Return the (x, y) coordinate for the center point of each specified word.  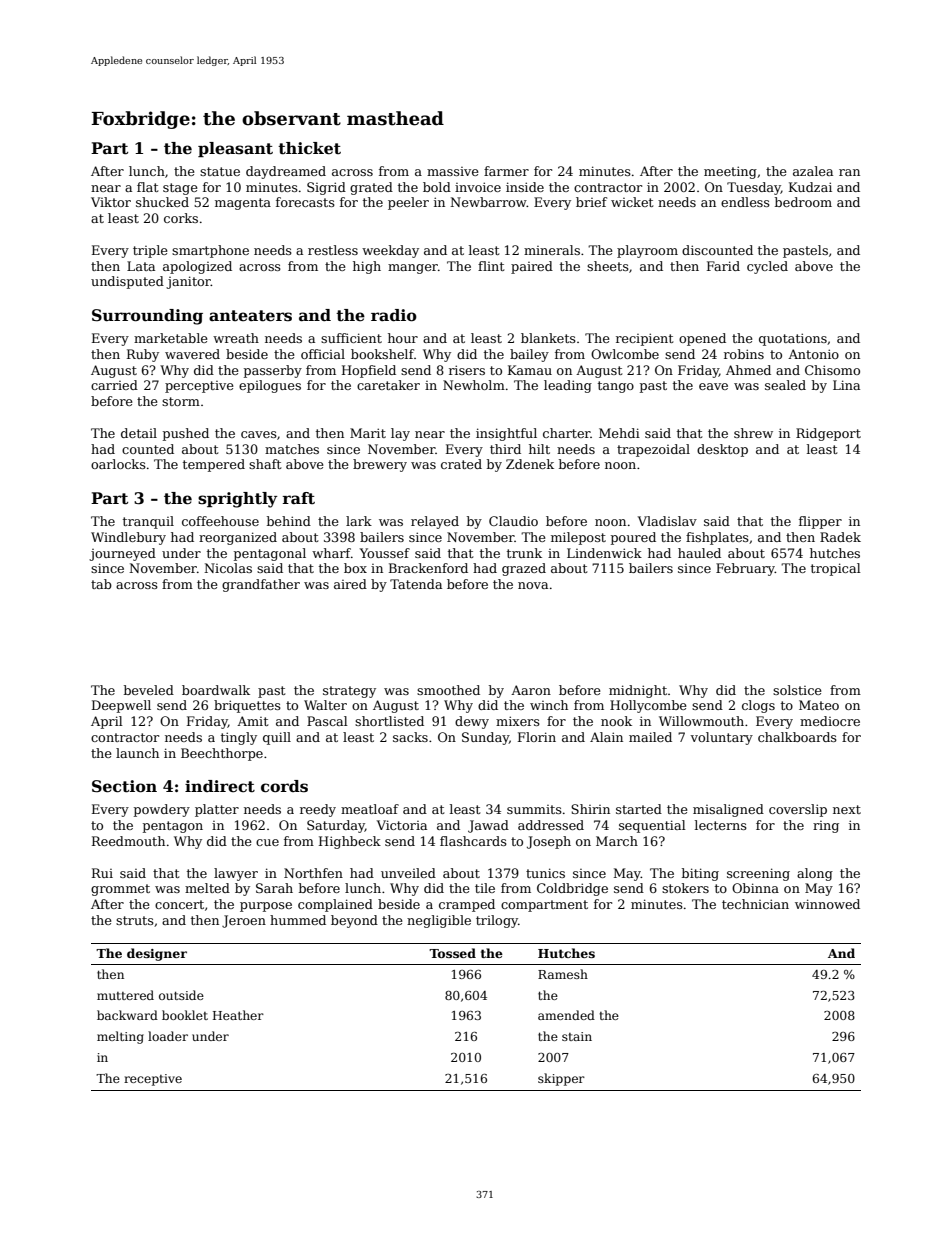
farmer (506, 171)
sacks (410, 737)
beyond (354, 921)
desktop (722, 450)
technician (755, 904)
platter (217, 810)
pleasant (235, 149)
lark (359, 521)
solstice (797, 690)
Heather (238, 1015)
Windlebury (128, 538)
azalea (813, 171)
